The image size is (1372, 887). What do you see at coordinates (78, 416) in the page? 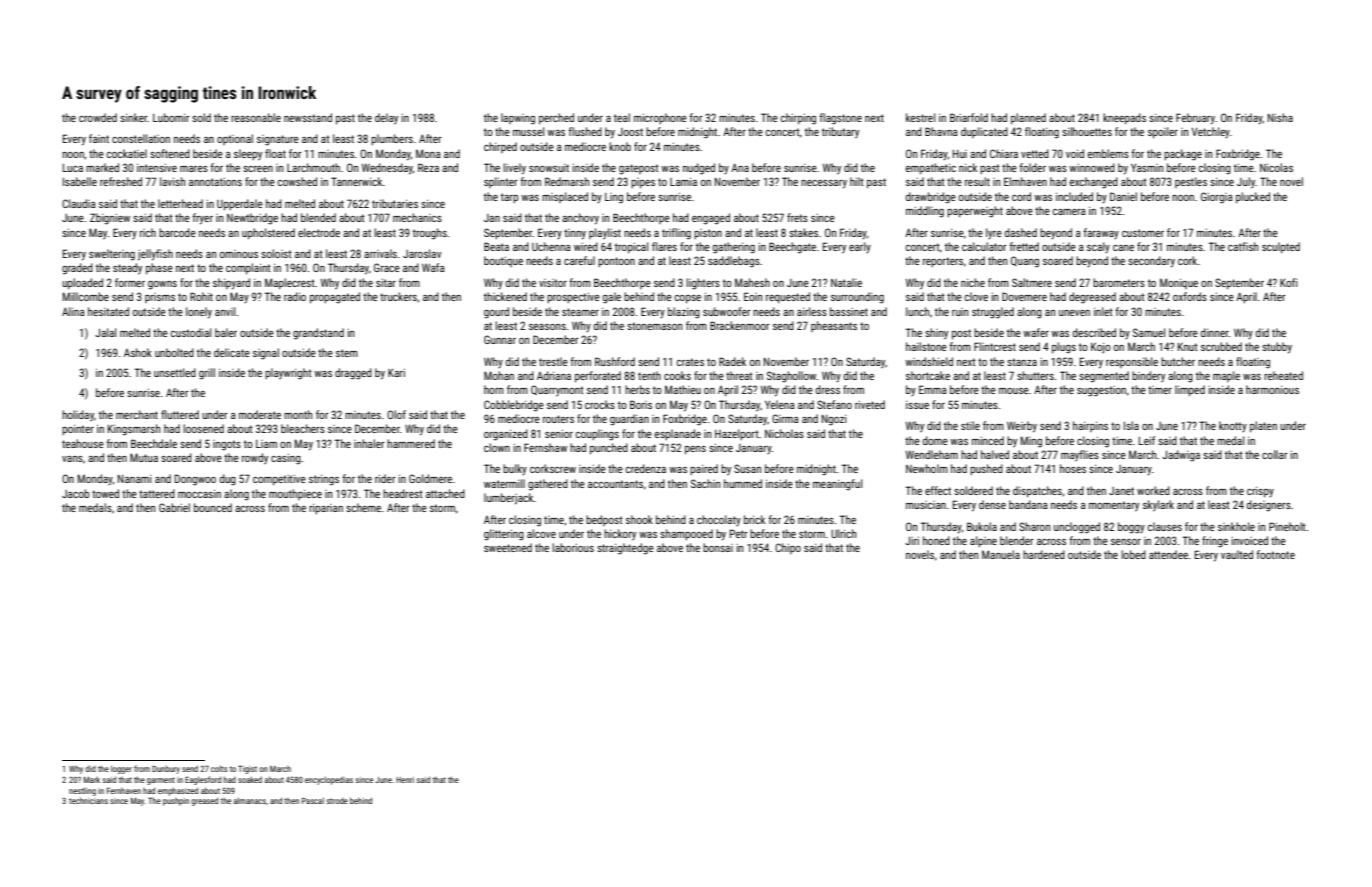
I see `holiday` at bounding box center [78, 416].
